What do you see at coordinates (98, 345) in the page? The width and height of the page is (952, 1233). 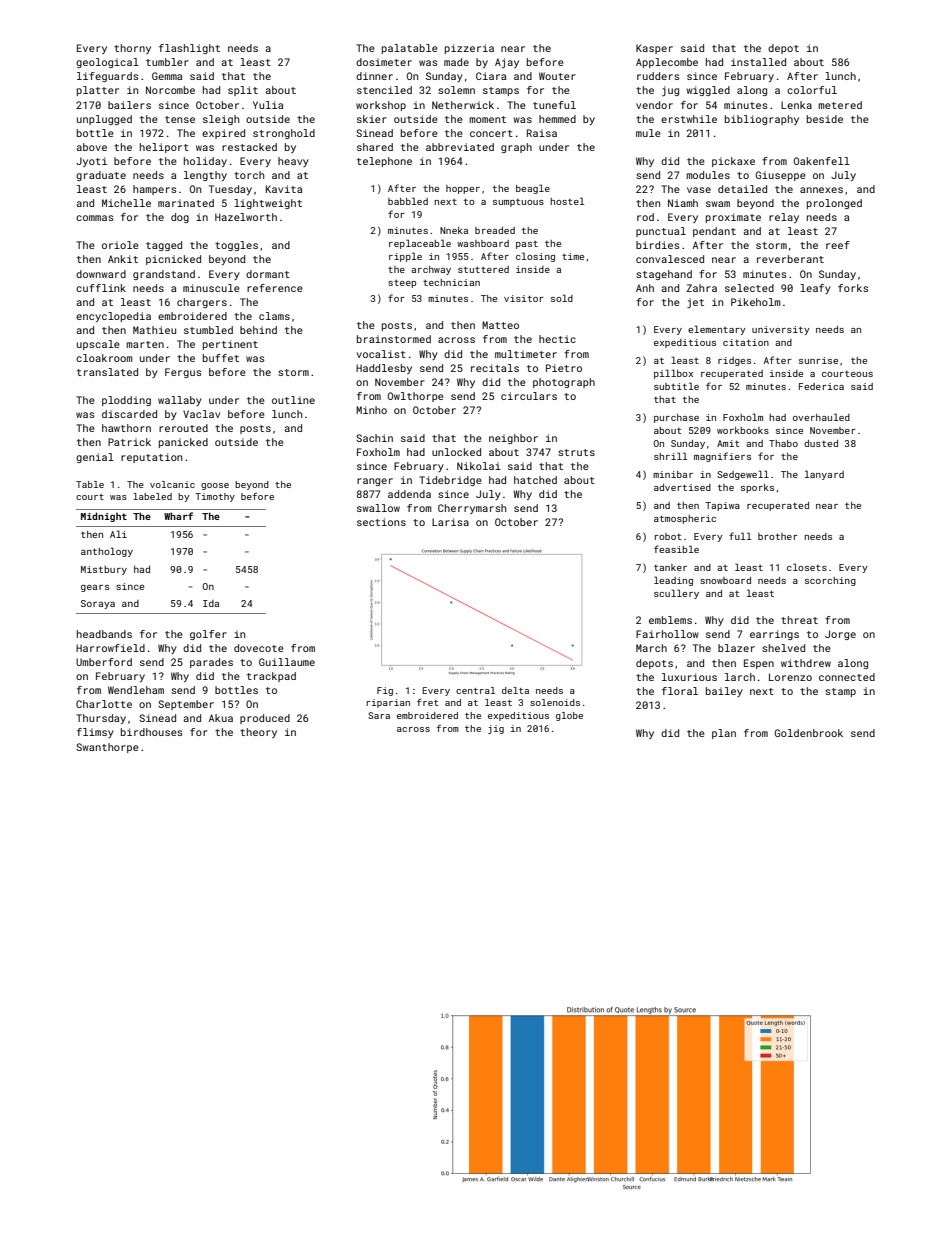 I see `upscale` at bounding box center [98, 345].
